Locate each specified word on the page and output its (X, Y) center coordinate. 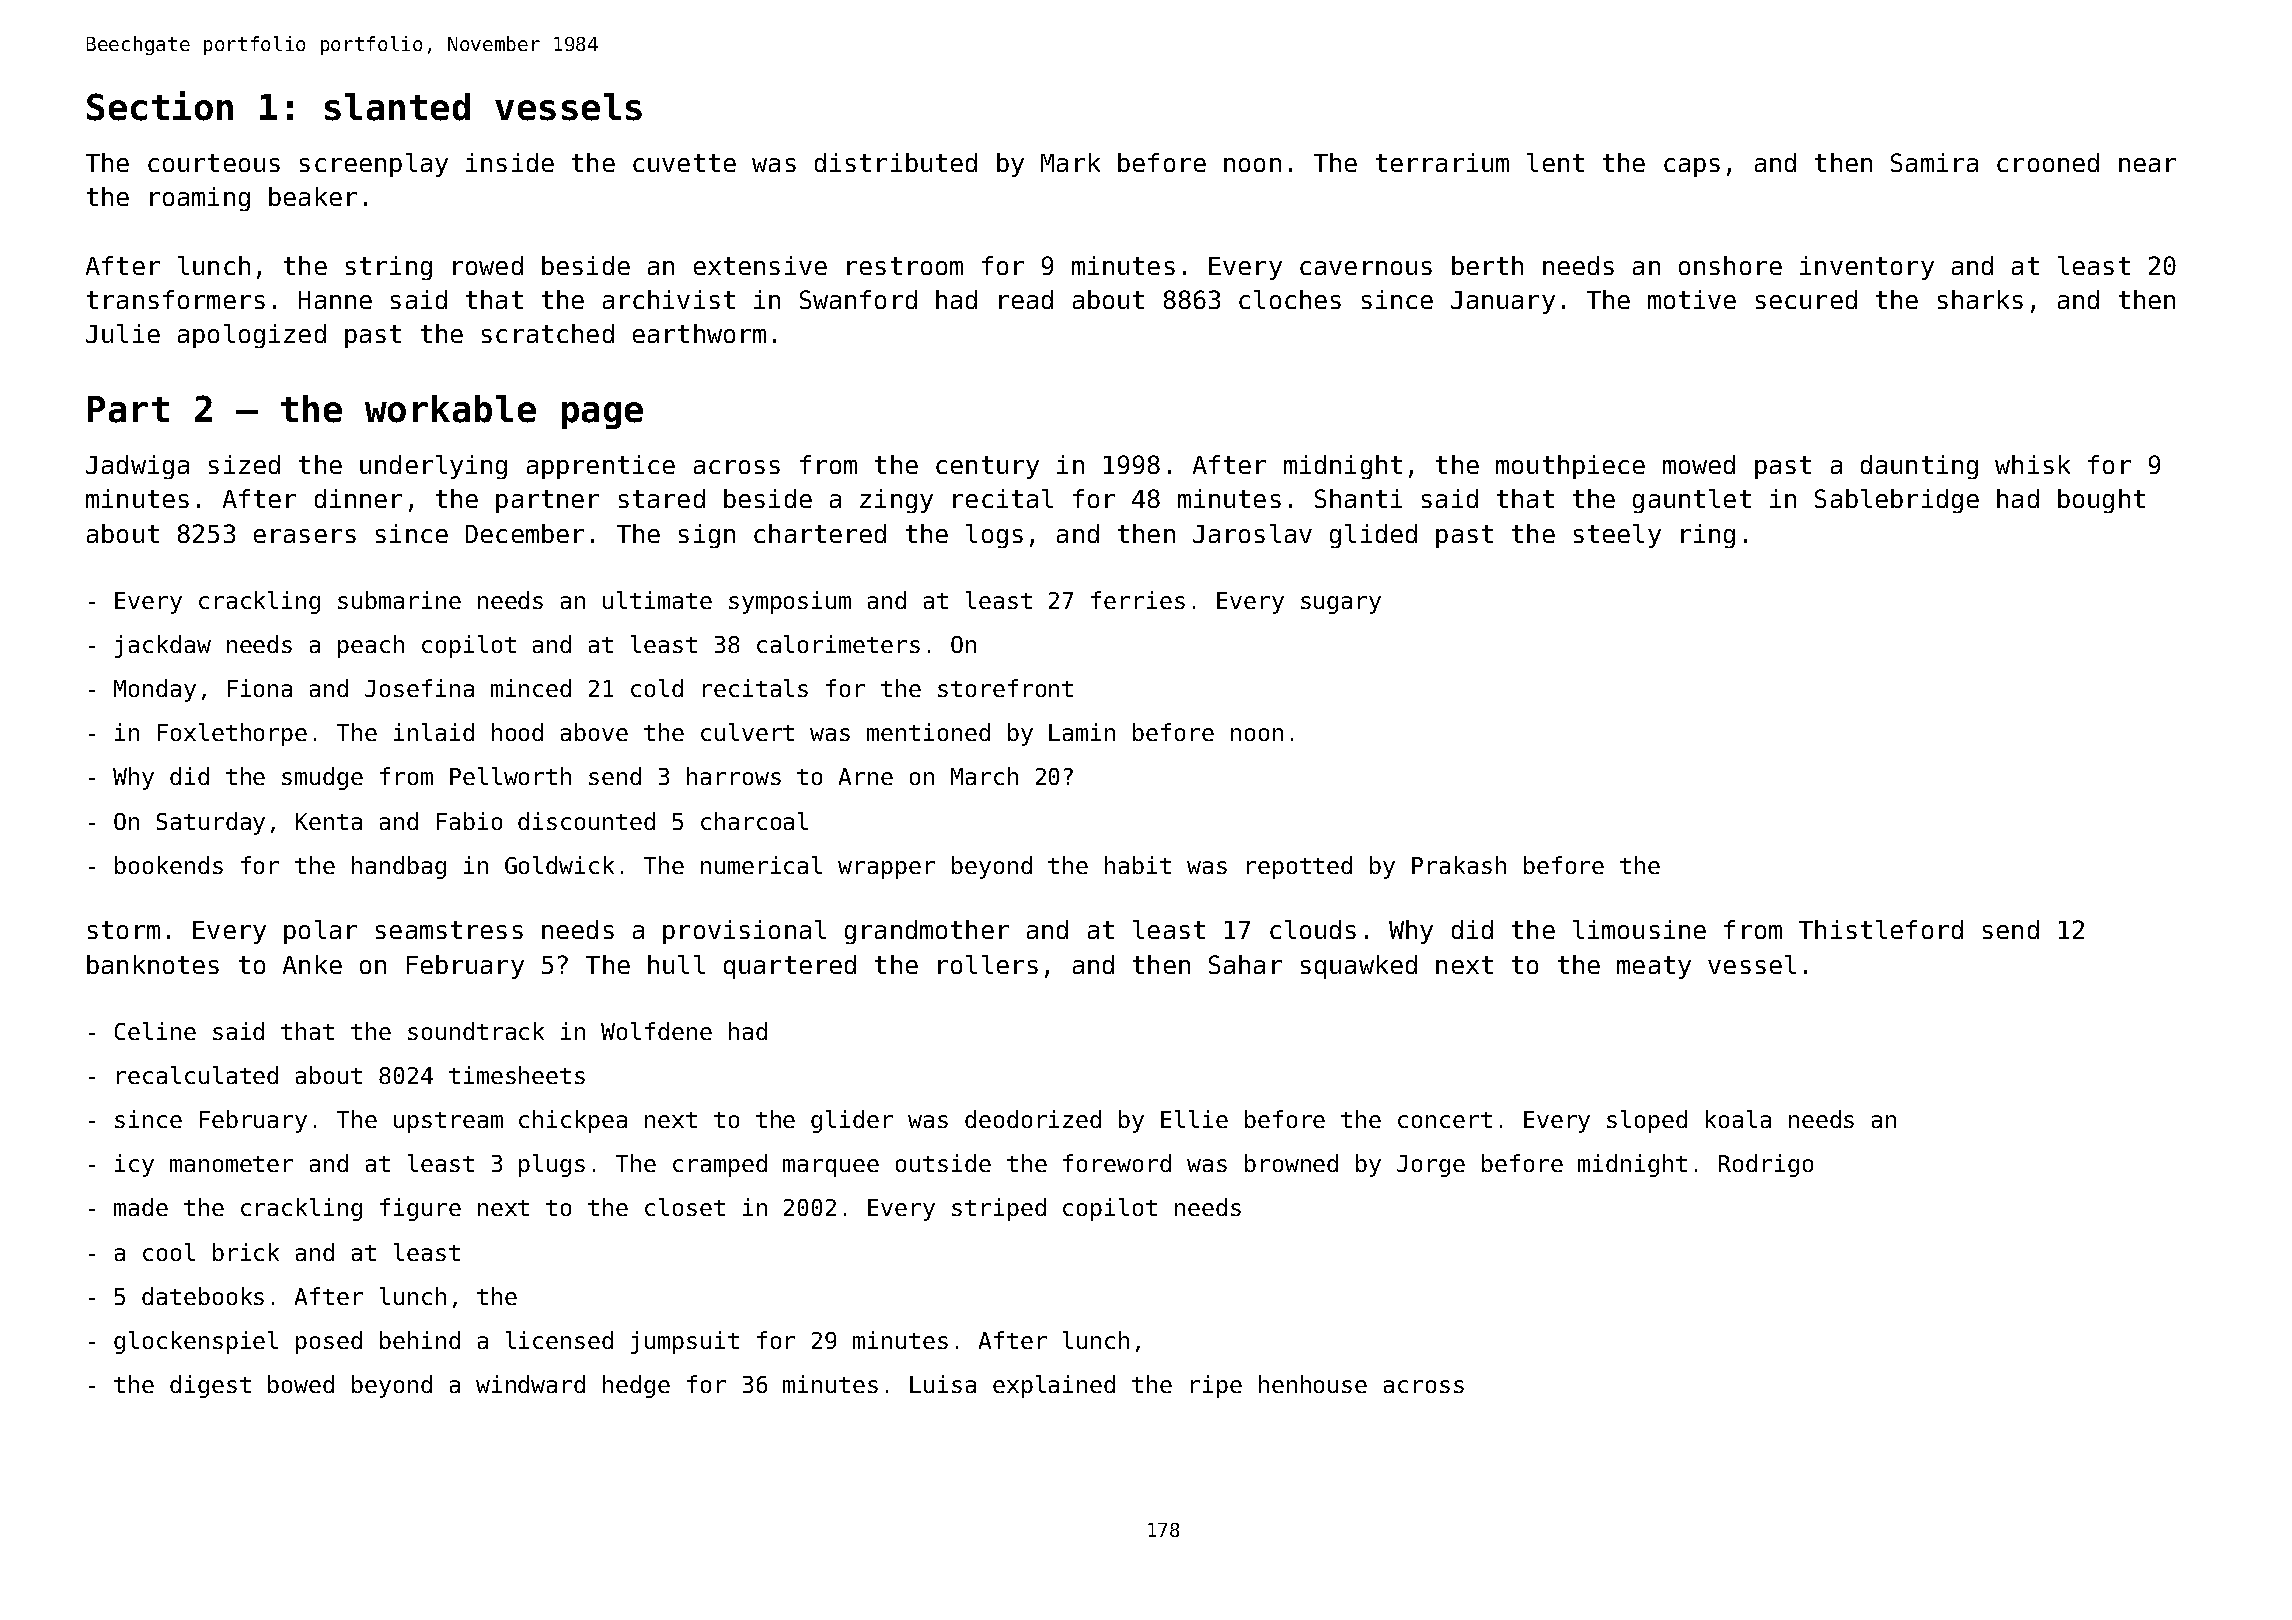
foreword (1117, 1163)
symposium (790, 602)
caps (1692, 167)
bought (2101, 501)
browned (1291, 1163)
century (987, 467)
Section (160, 106)
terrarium (1442, 162)
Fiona (260, 688)
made (141, 1207)
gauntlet (1692, 501)
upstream (448, 1122)
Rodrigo (1766, 1165)
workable (450, 409)
